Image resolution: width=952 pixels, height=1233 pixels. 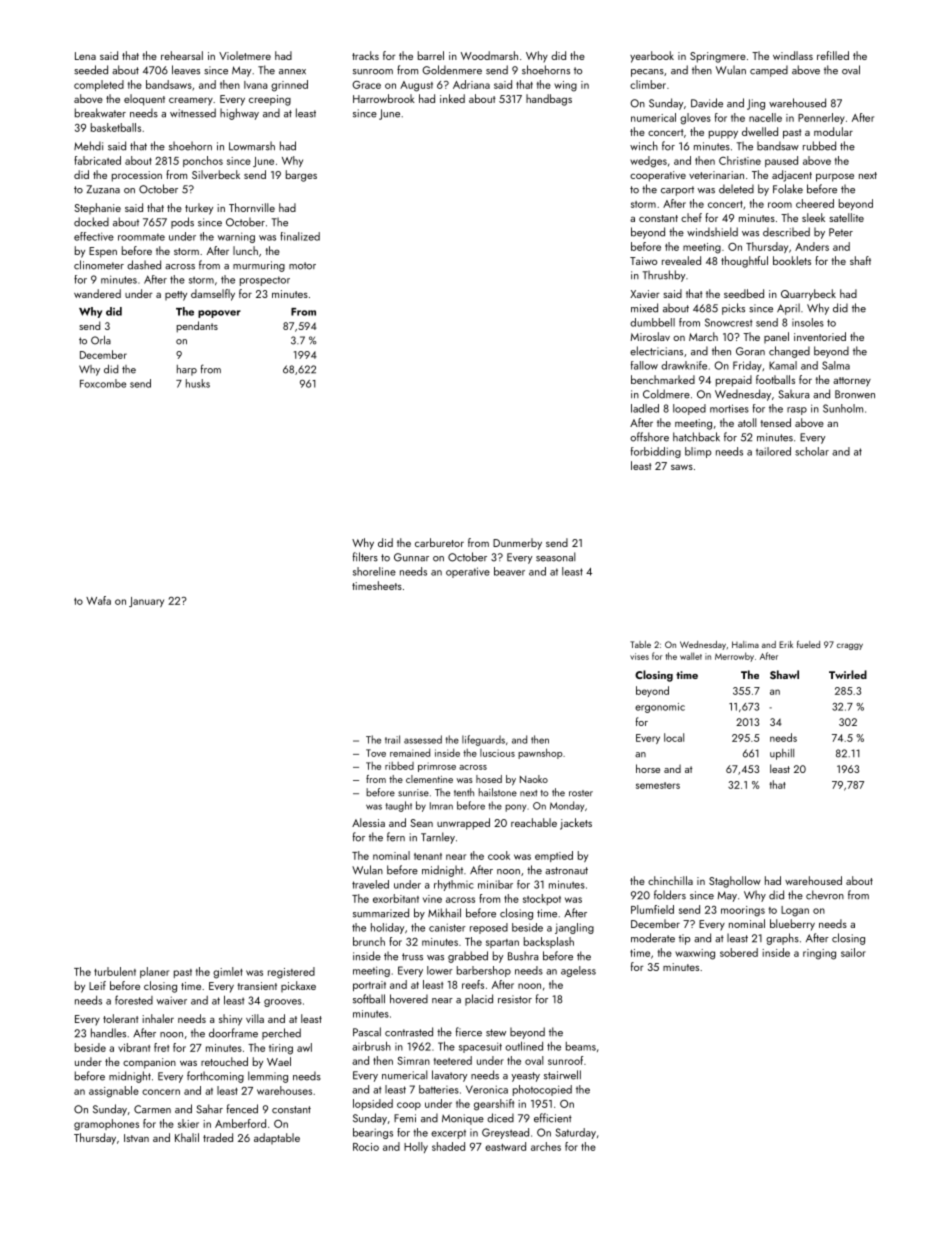 I want to click on Gunnar, so click(x=411, y=557).
